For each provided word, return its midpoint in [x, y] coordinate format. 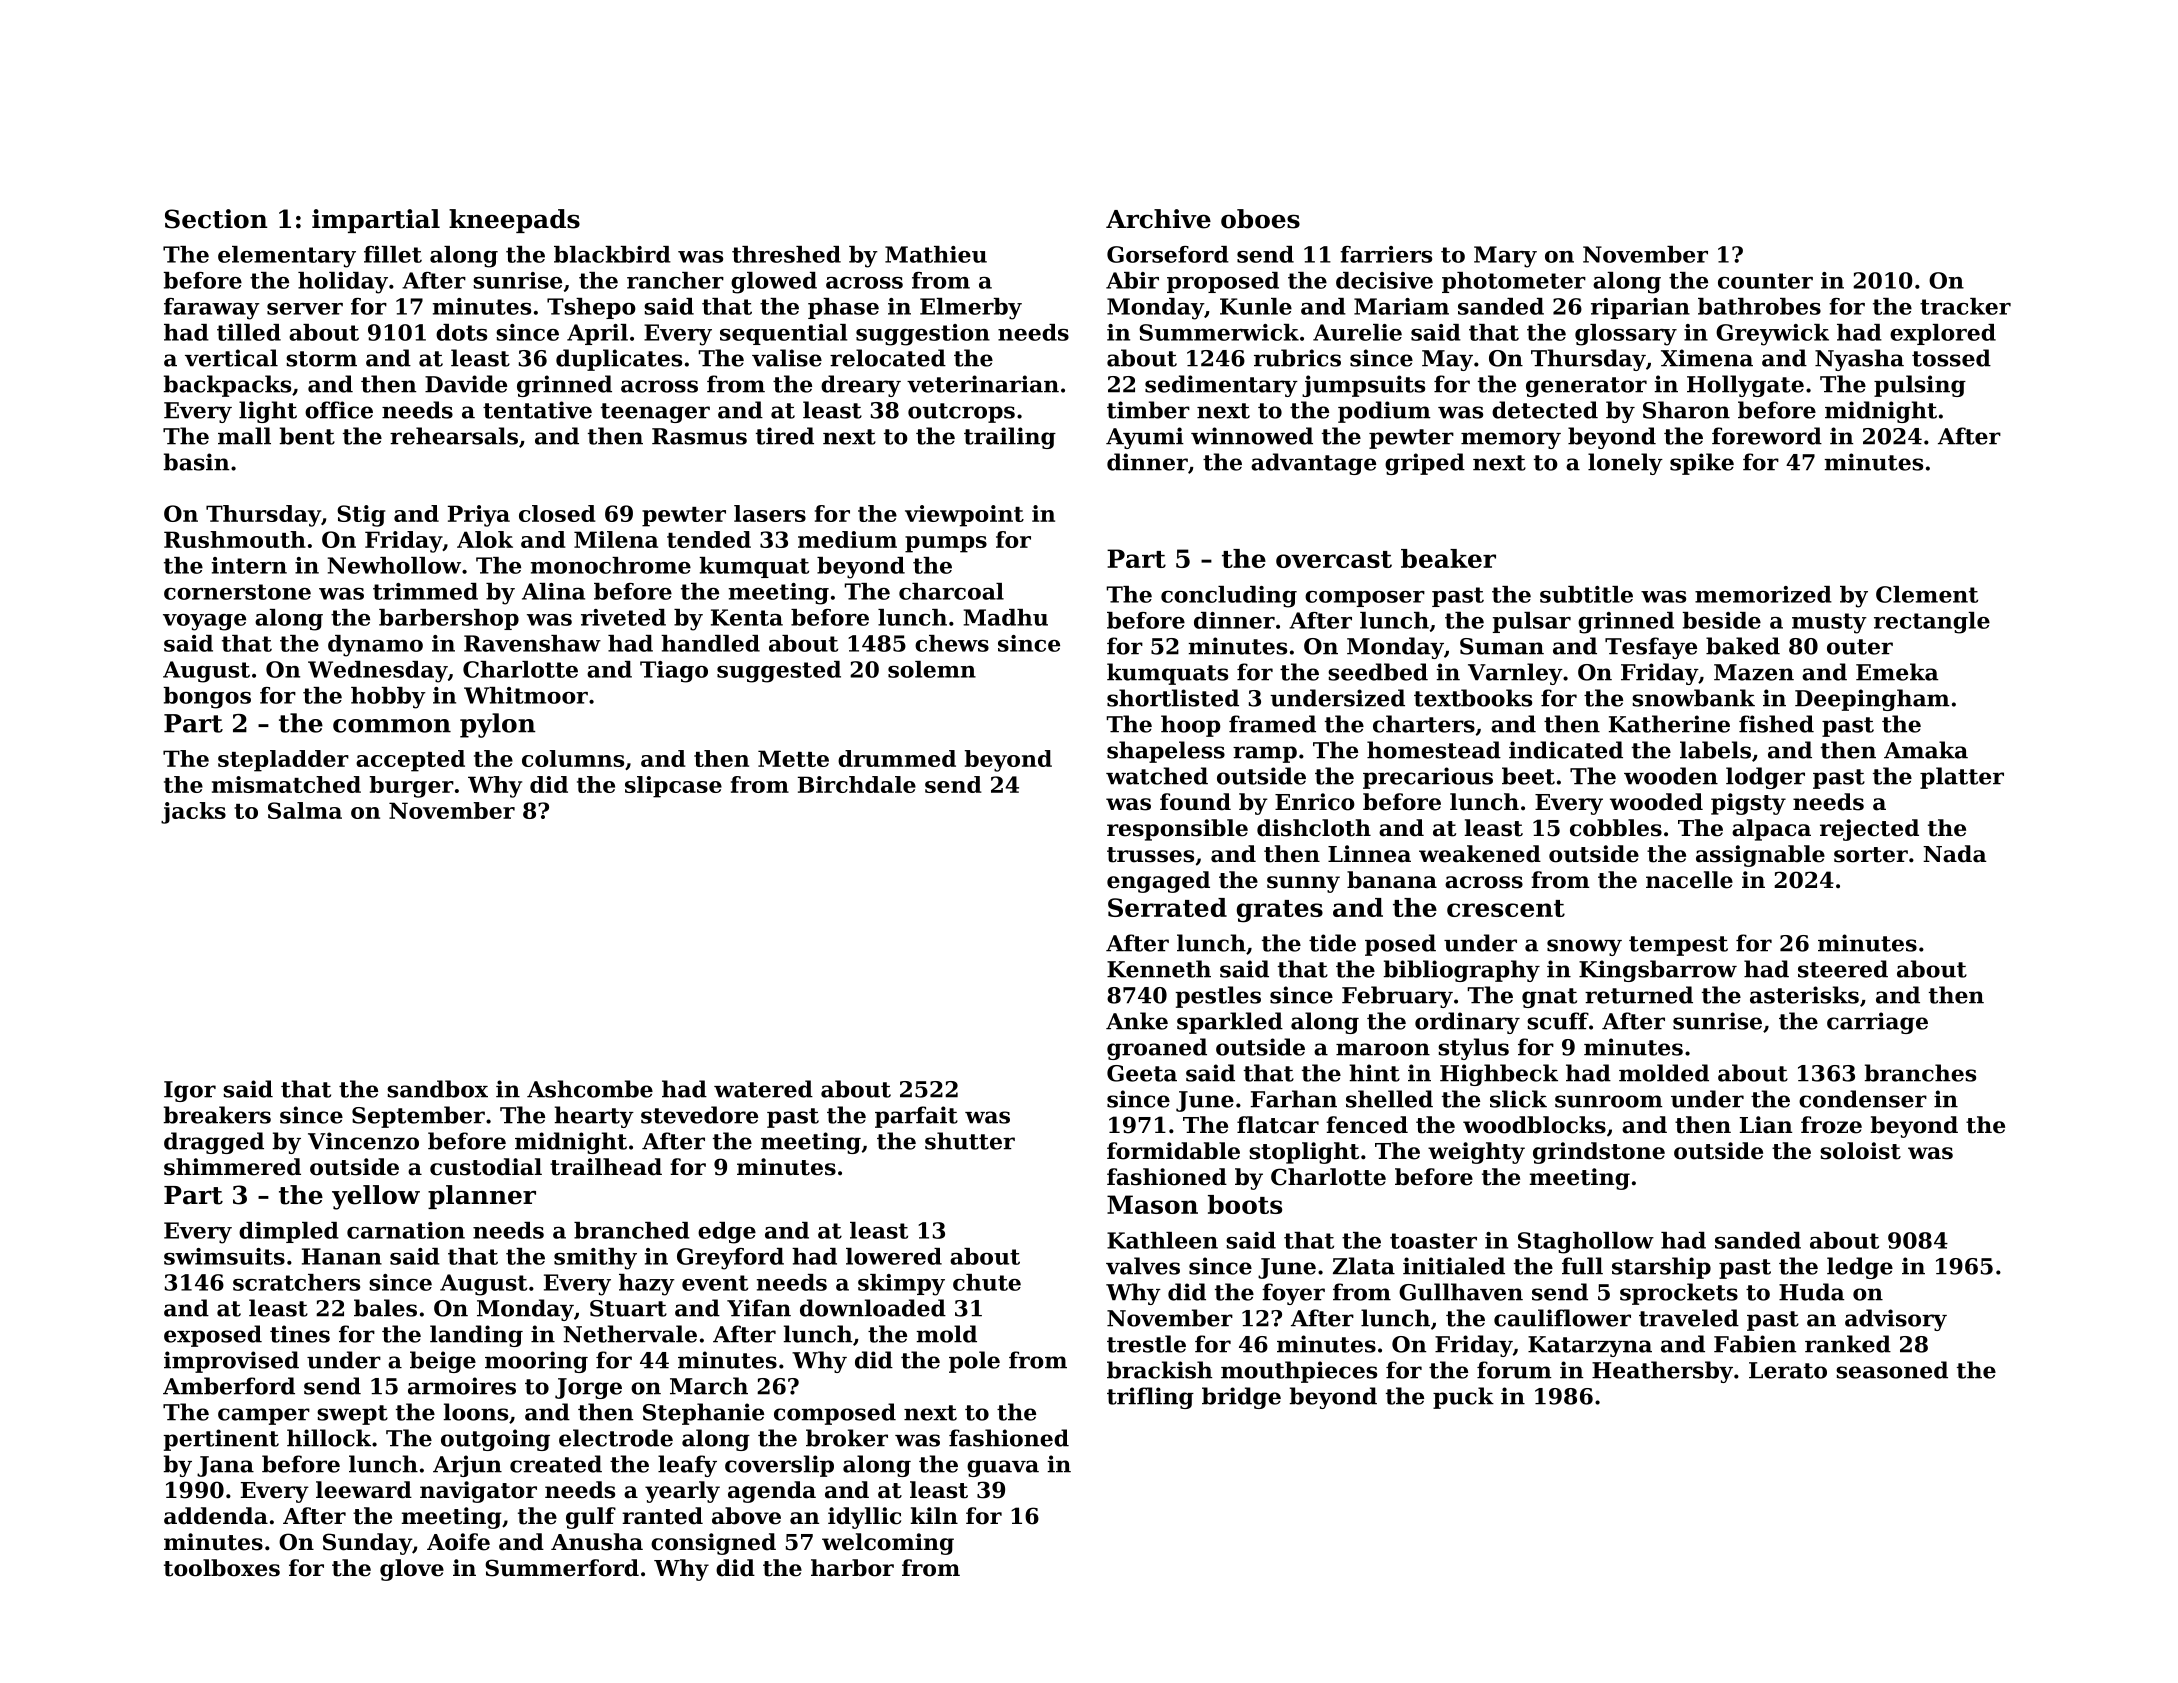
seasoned [1892, 1370]
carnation [406, 1230]
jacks [193, 813]
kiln [934, 1515]
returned [1639, 995]
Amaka [1926, 750]
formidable [1173, 1151]
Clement [1927, 594]
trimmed [425, 591]
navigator [478, 1492]
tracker [1965, 306]
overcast [1334, 559]
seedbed [1378, 672]
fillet [393, 254]
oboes [1260, 219]
